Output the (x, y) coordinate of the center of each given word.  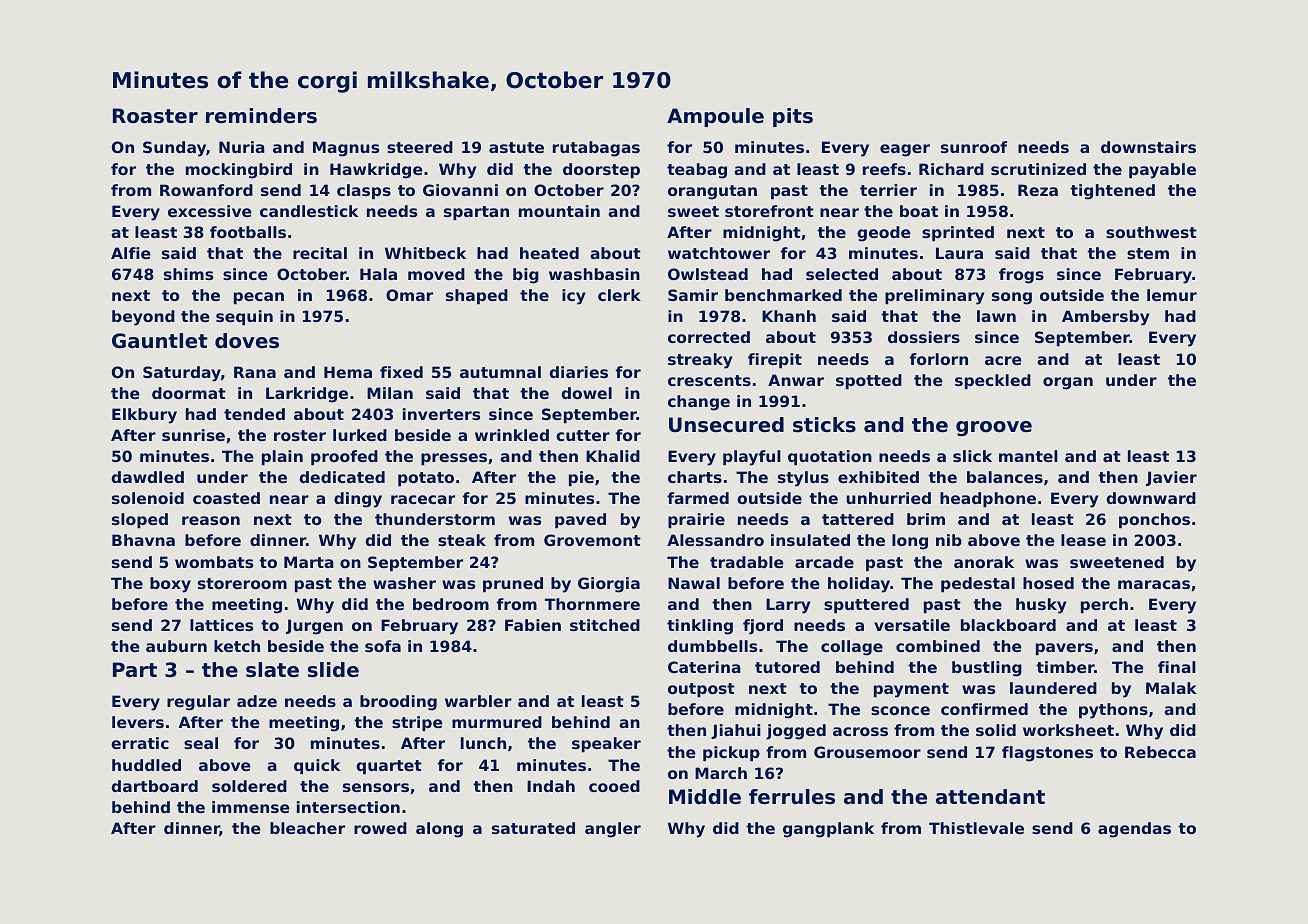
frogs (1021, 276)
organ (1068, 383)
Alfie (131, 253)
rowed (380, 828)
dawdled (147, 477)
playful (752, 458)
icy (573, 297)
